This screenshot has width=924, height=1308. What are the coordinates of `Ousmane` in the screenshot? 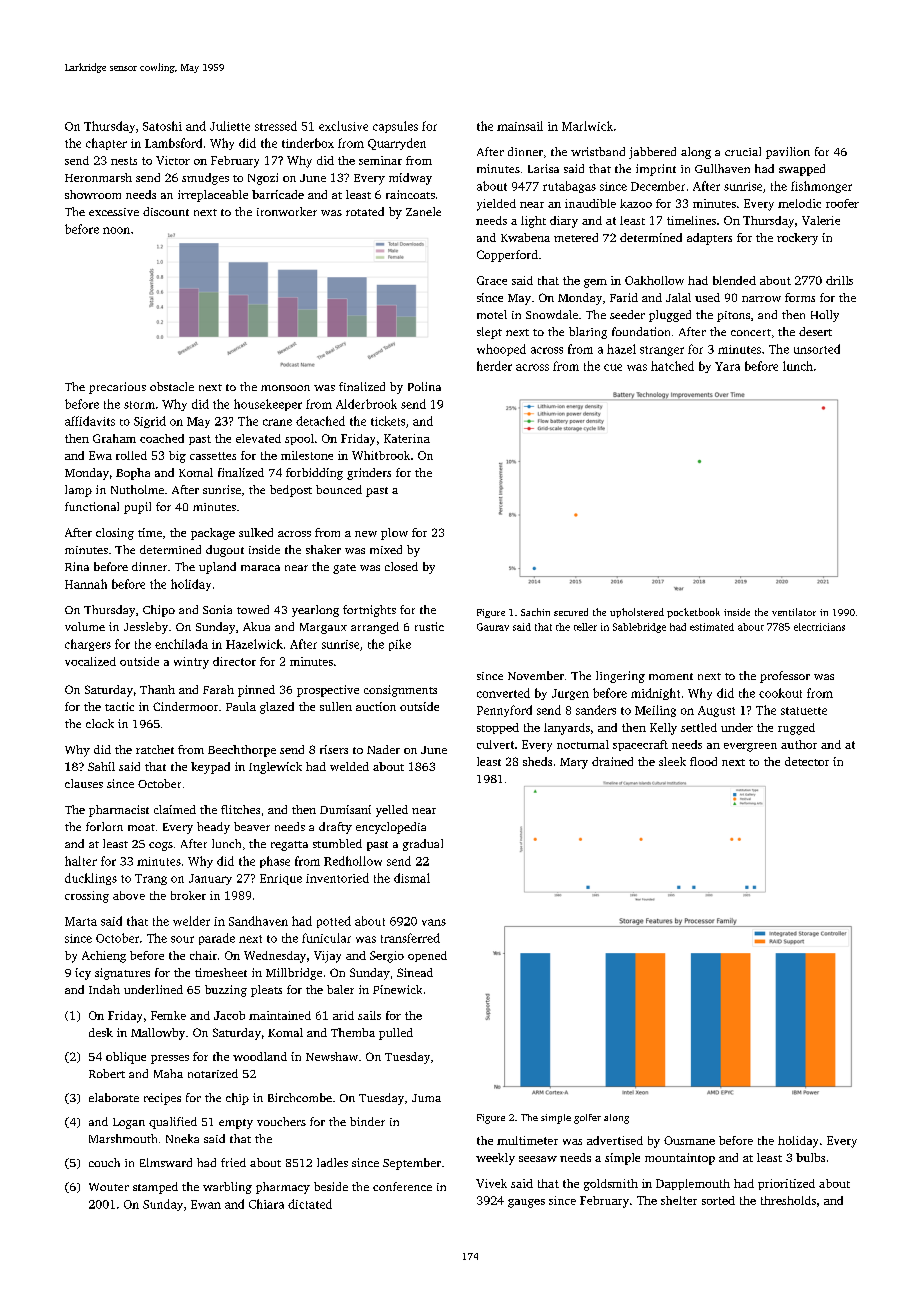 It's located at (689, 1140).
